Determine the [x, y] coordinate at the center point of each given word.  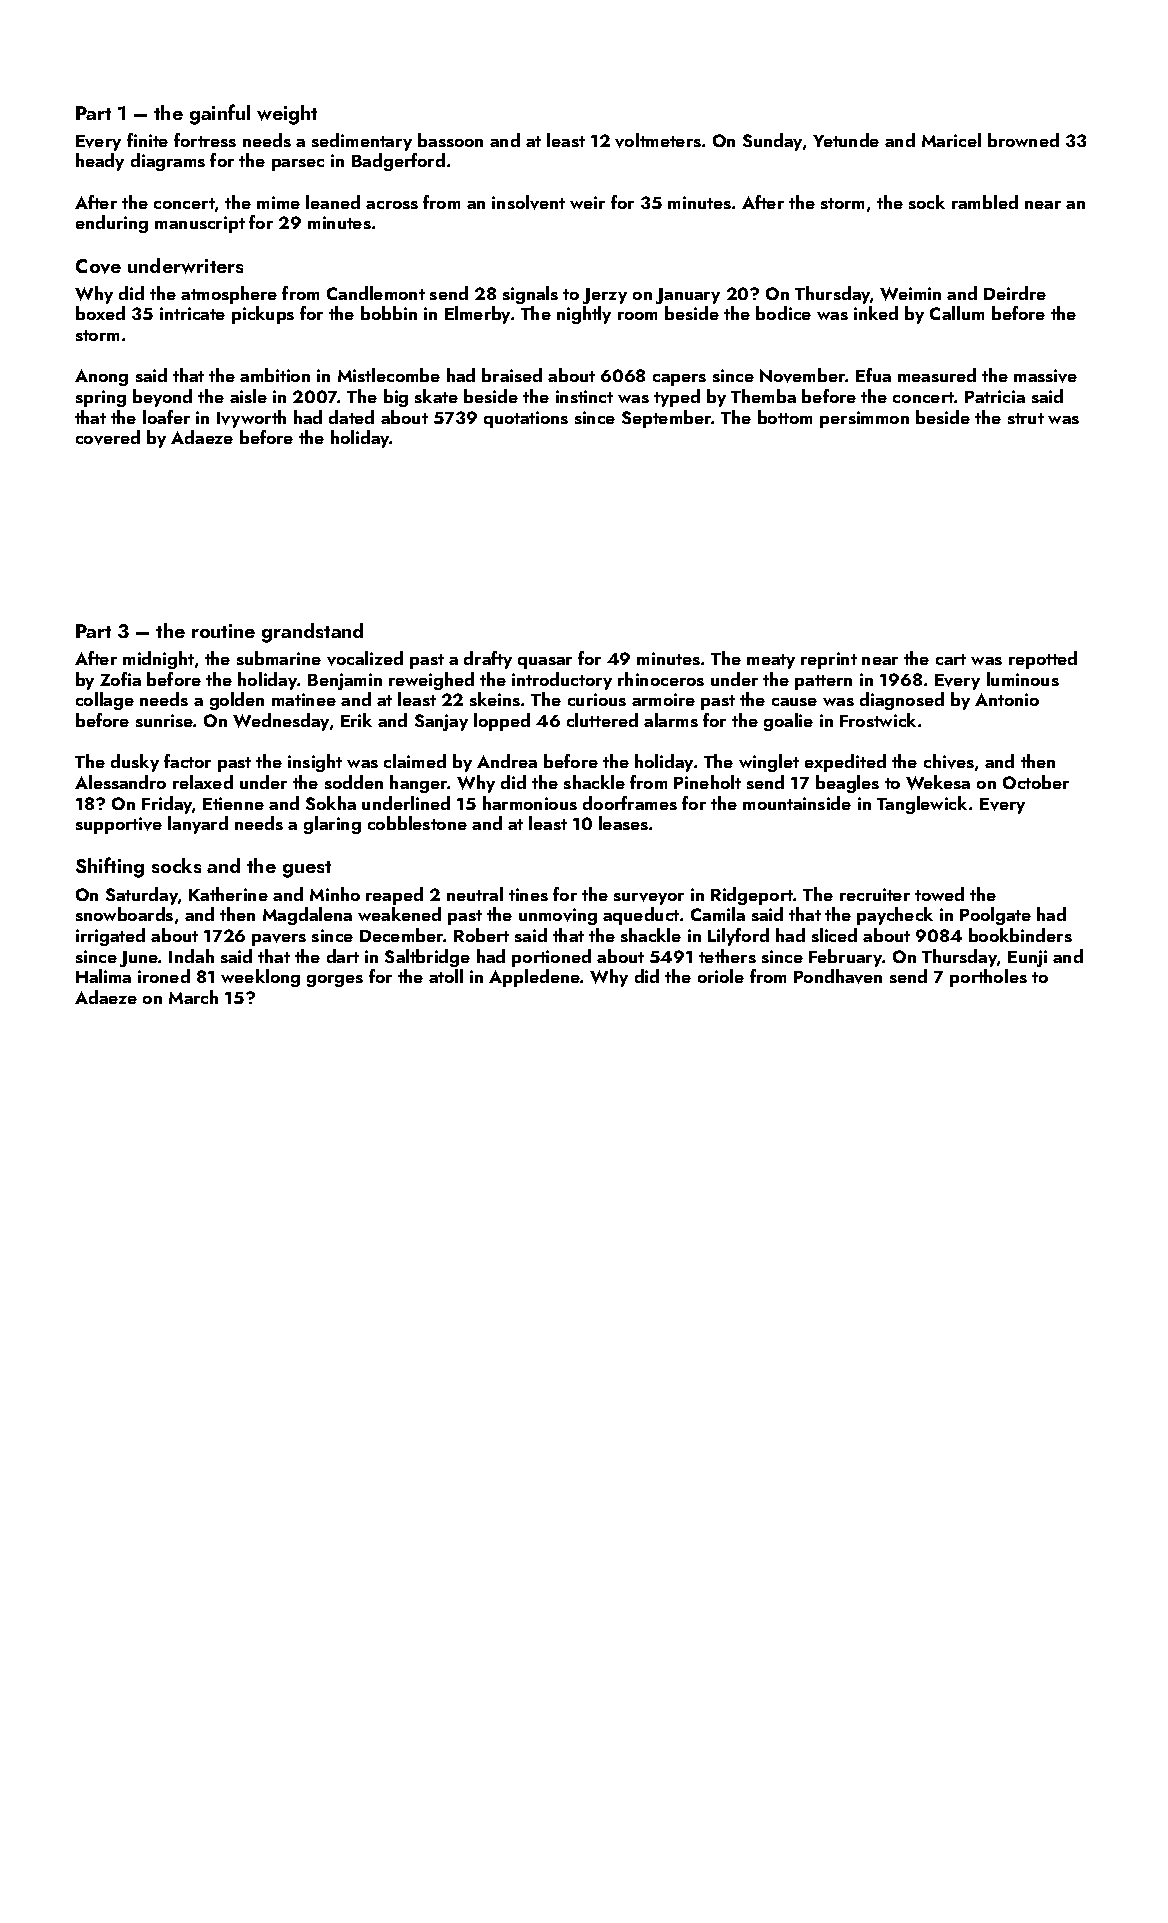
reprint [829, 660]
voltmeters [658, 140]
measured [937, 375]
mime [278, 202]
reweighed [431, 681]
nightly [584, 315]
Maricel [951, 140]
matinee [304, 699]
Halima [103, 976]
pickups [263, 315]
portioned [551, 958]
